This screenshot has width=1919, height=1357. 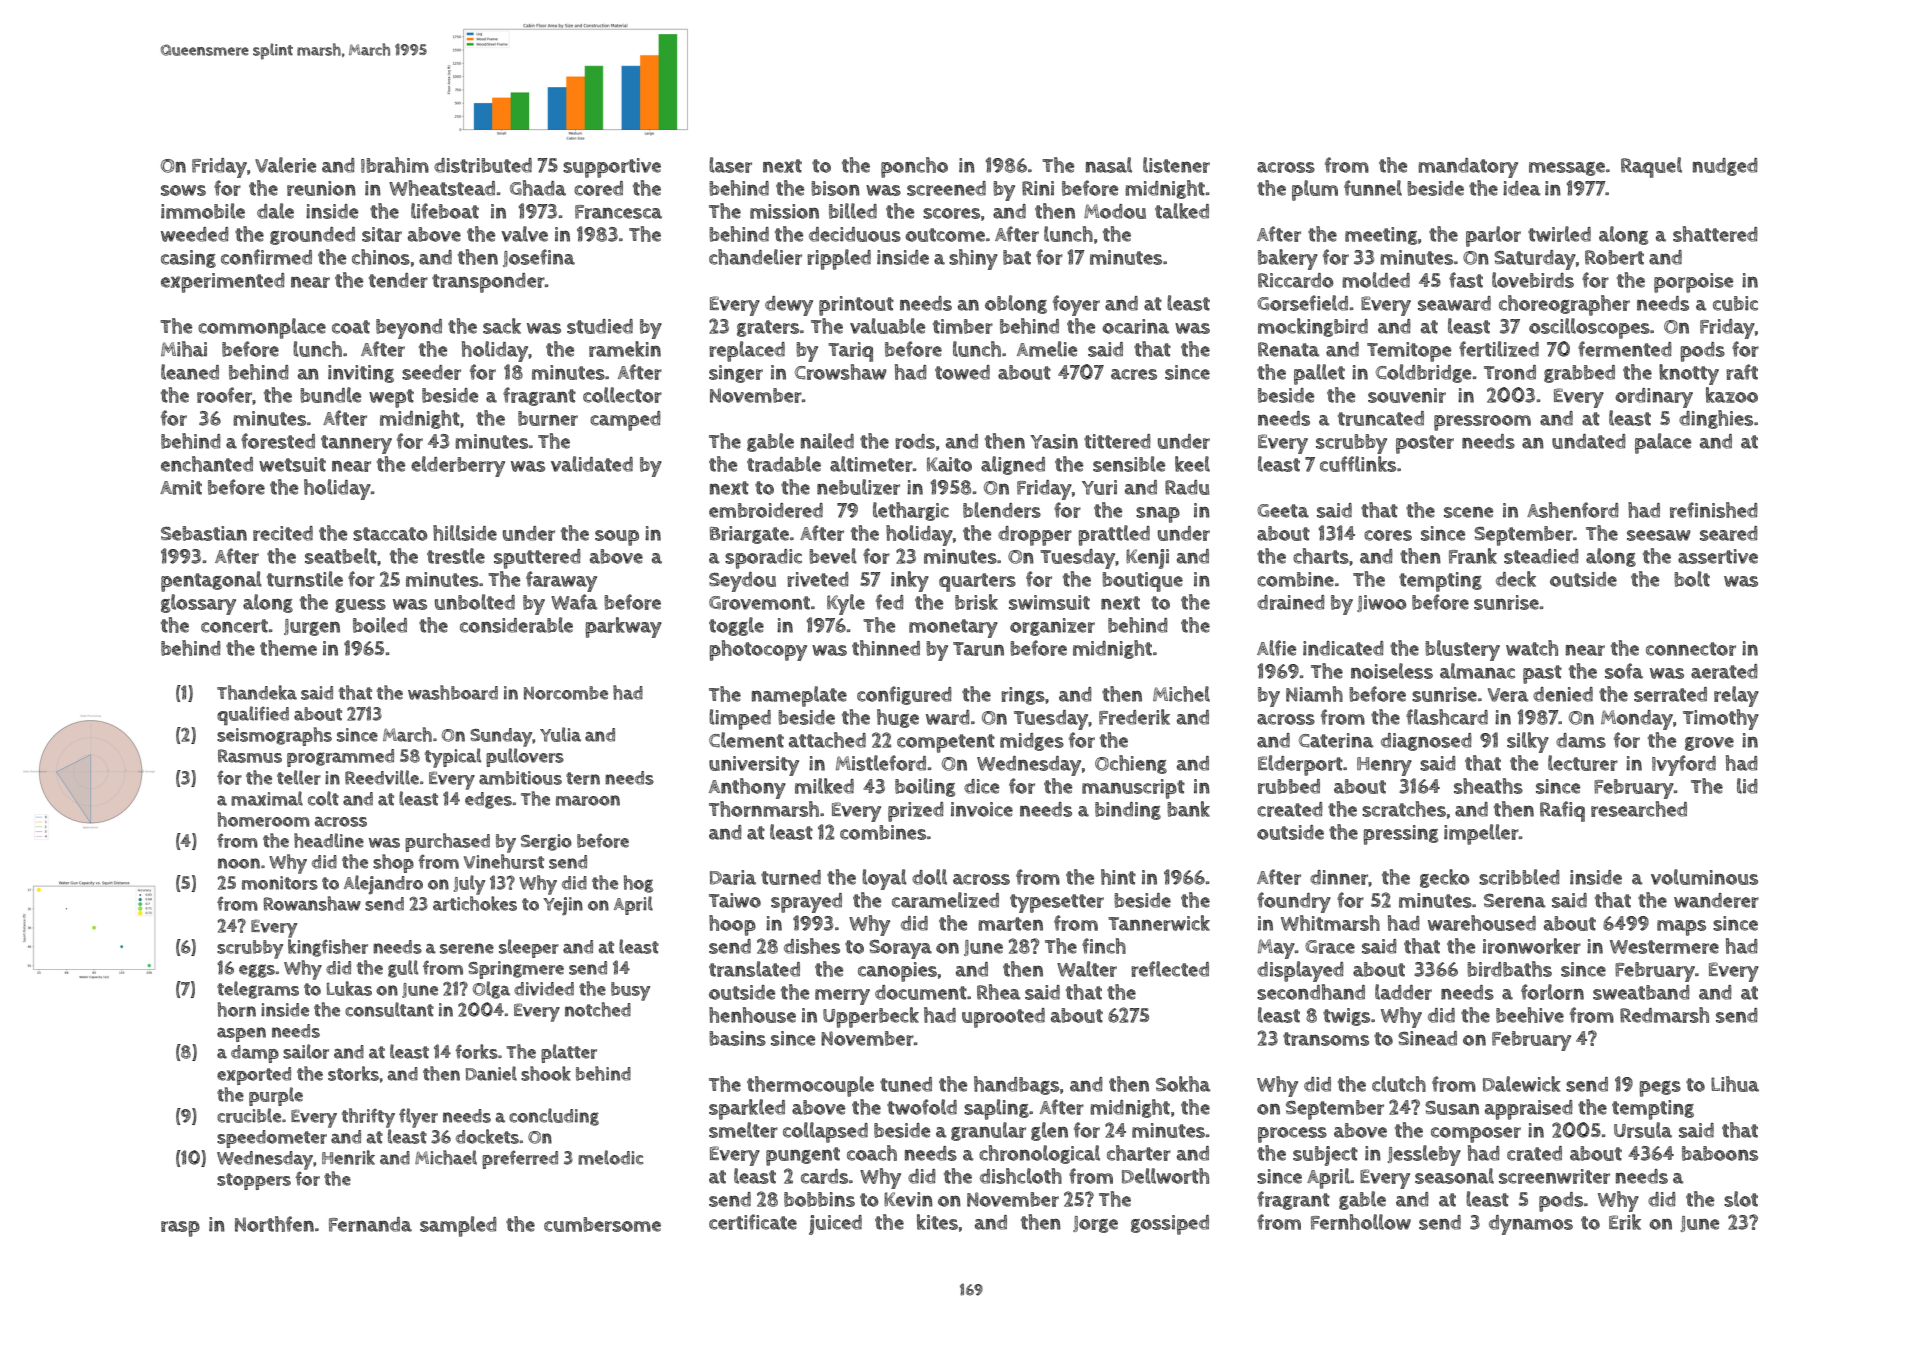 What do you see at coordinates (900, 949) in the screenshot?
I see `Soraya` at bounding box center [900, 949].
